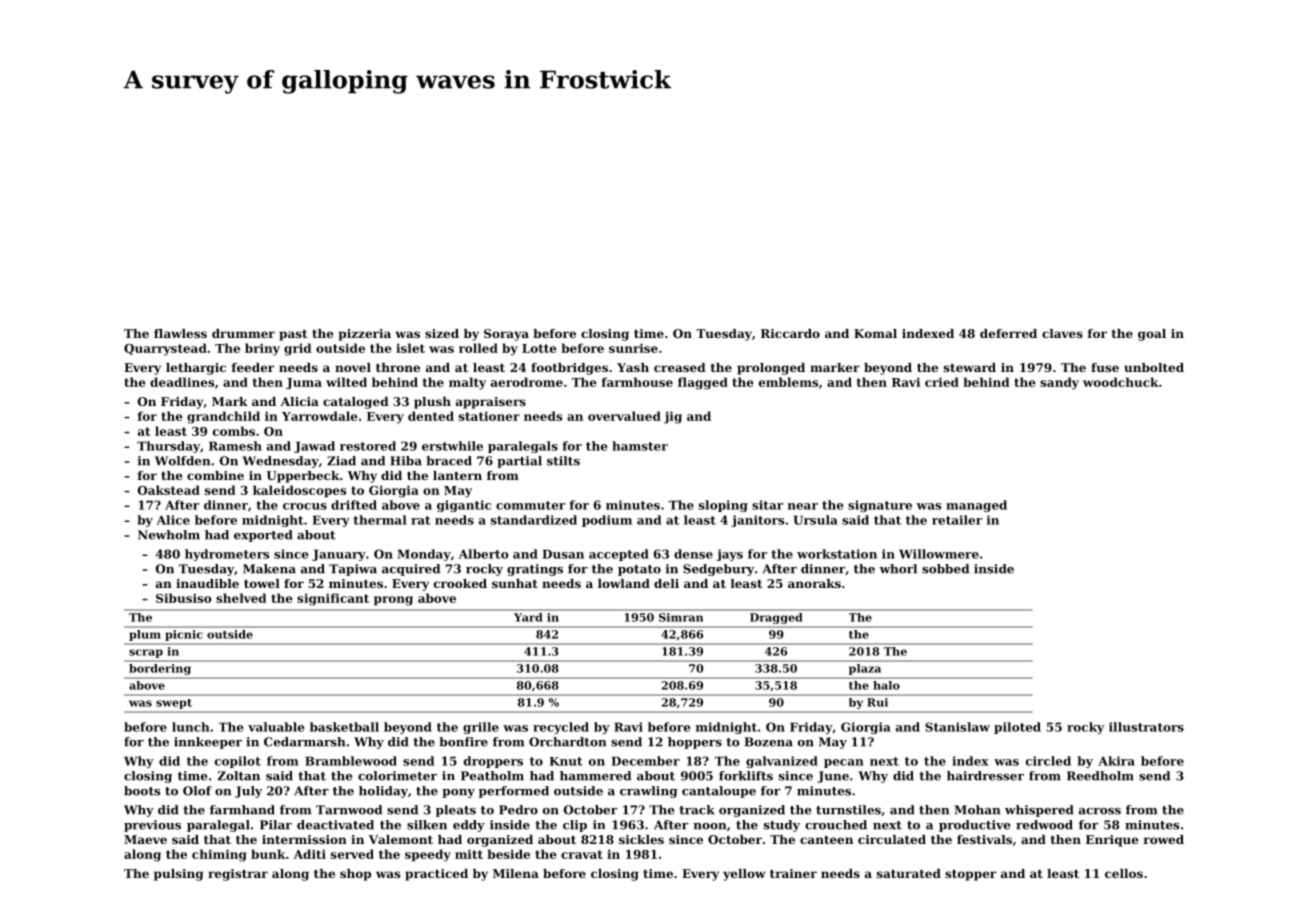 This page has height=924, width=1308. I want to click on yellow, so click(744, 875).
